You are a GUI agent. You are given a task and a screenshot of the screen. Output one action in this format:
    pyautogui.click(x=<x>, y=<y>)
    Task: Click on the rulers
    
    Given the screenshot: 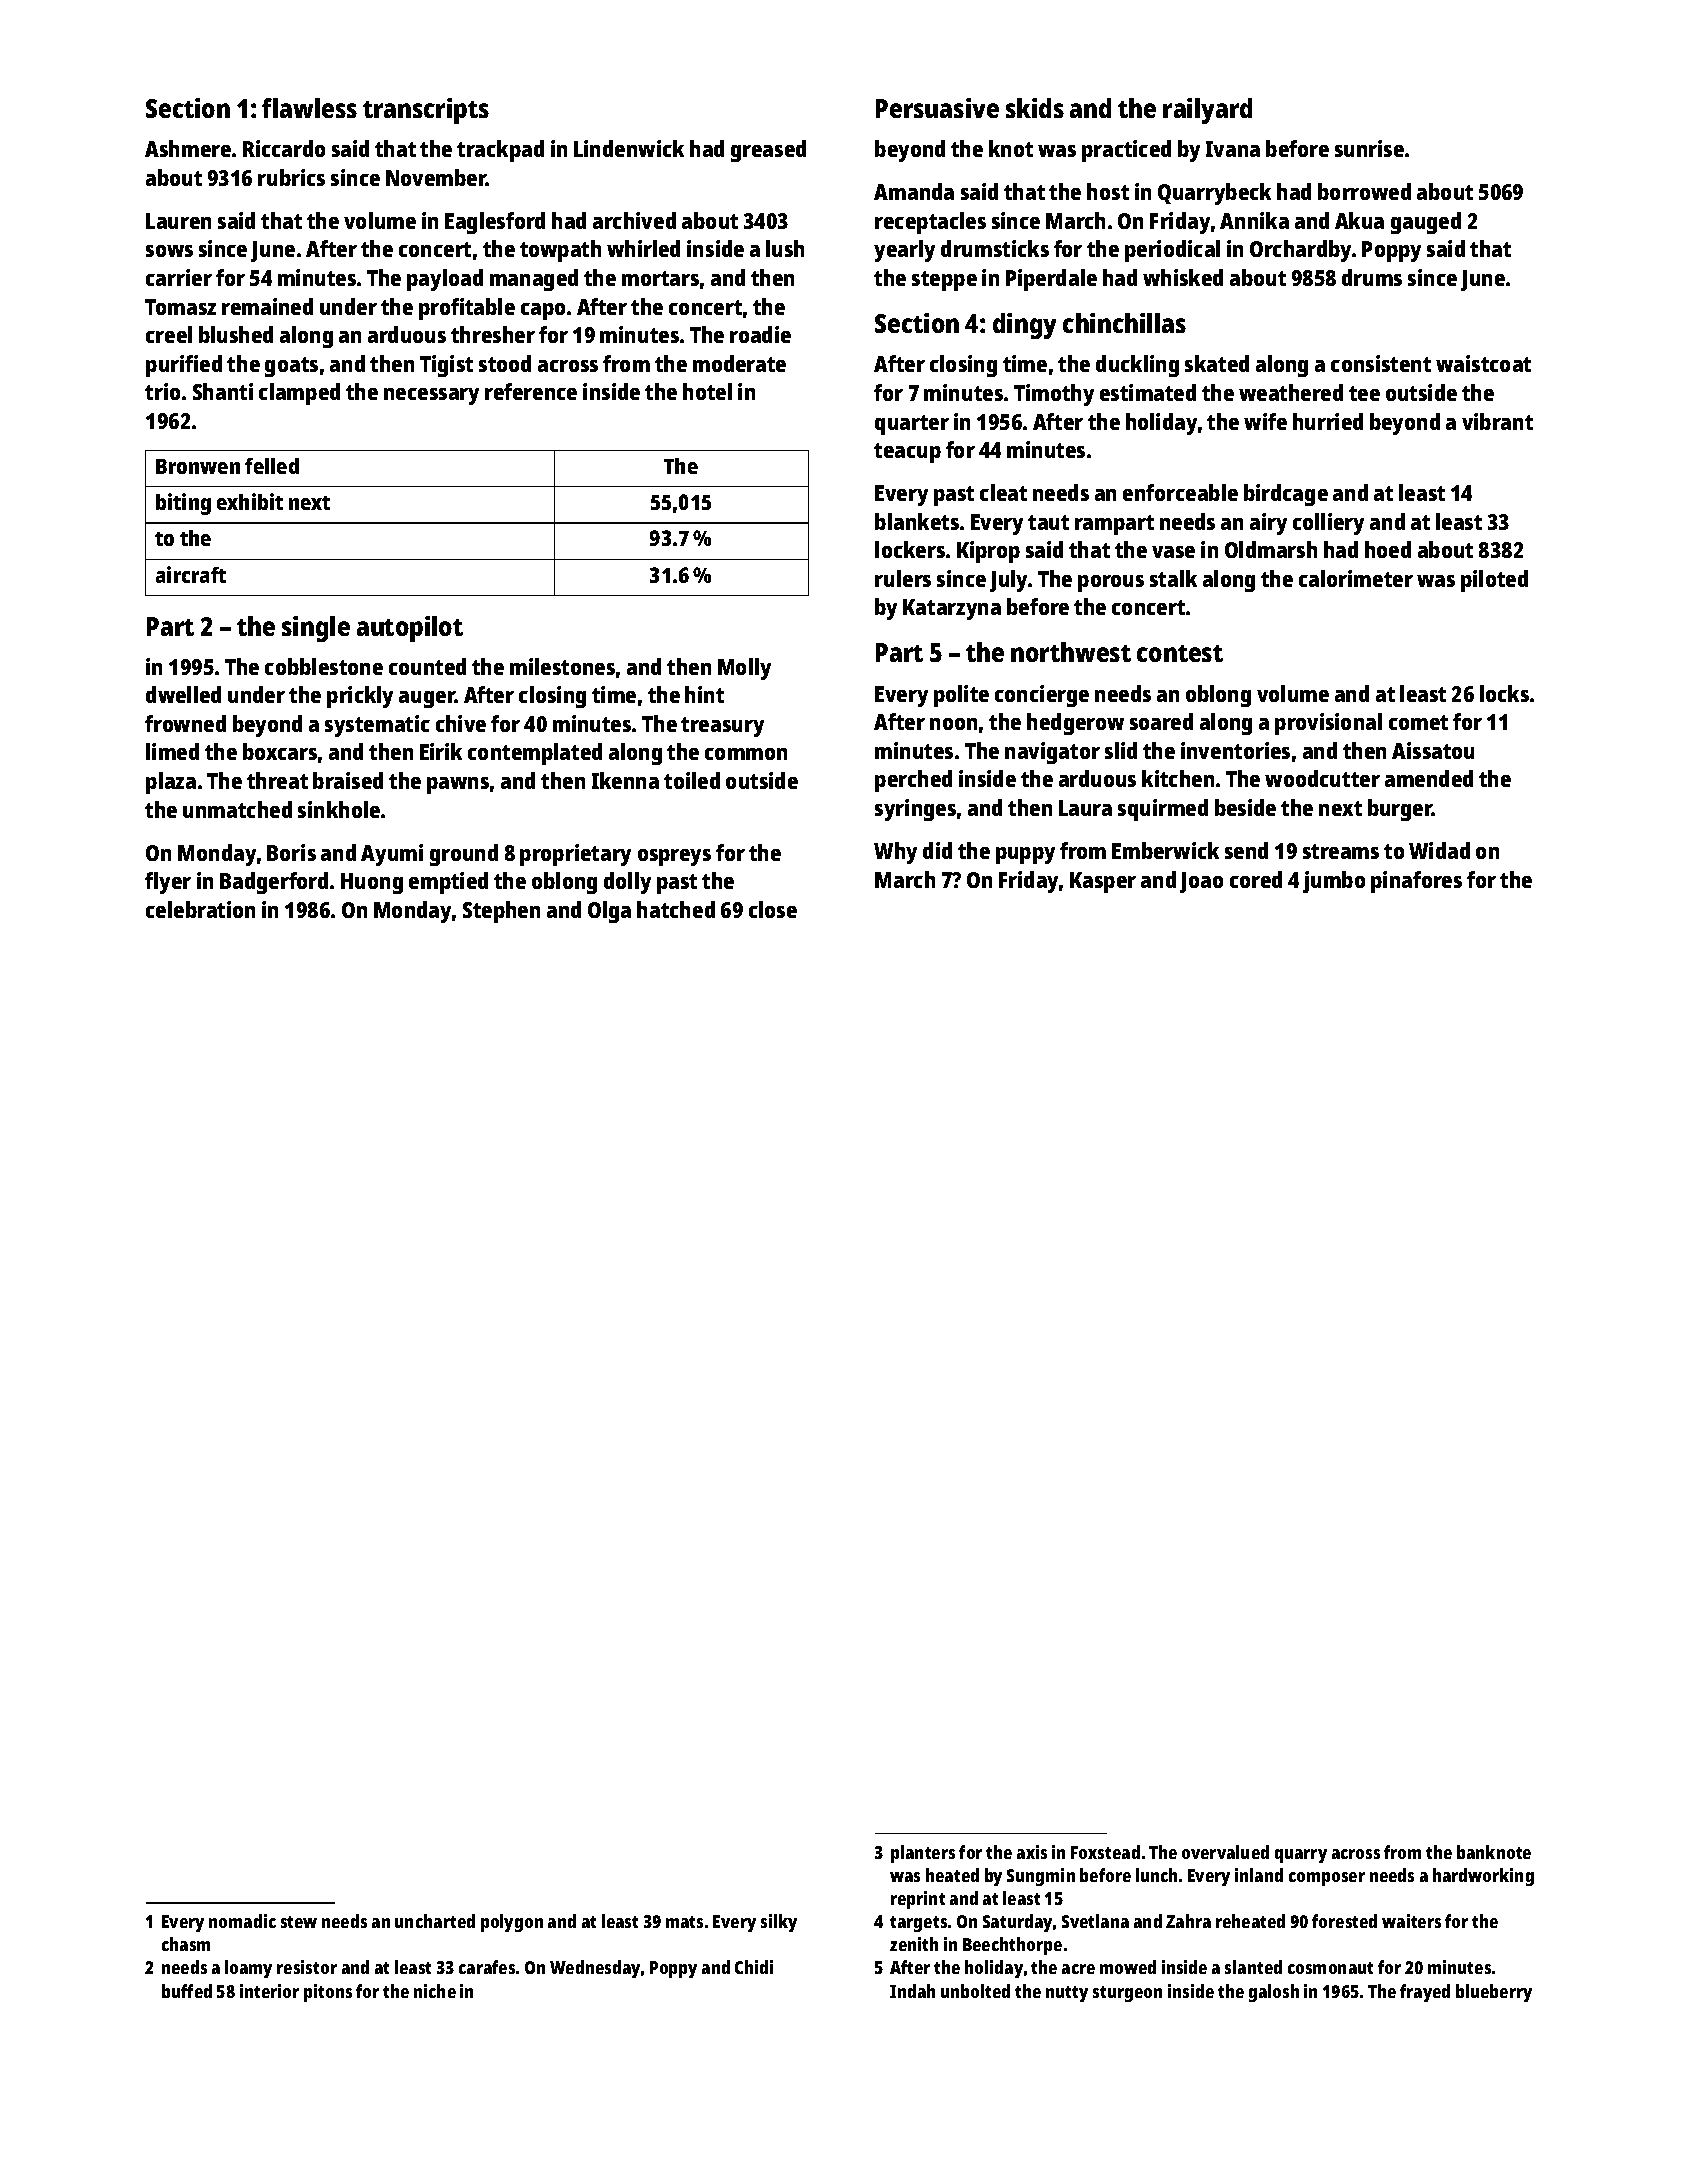 What is the action you would take?
    pyautogui.click(x=903, y=578)
